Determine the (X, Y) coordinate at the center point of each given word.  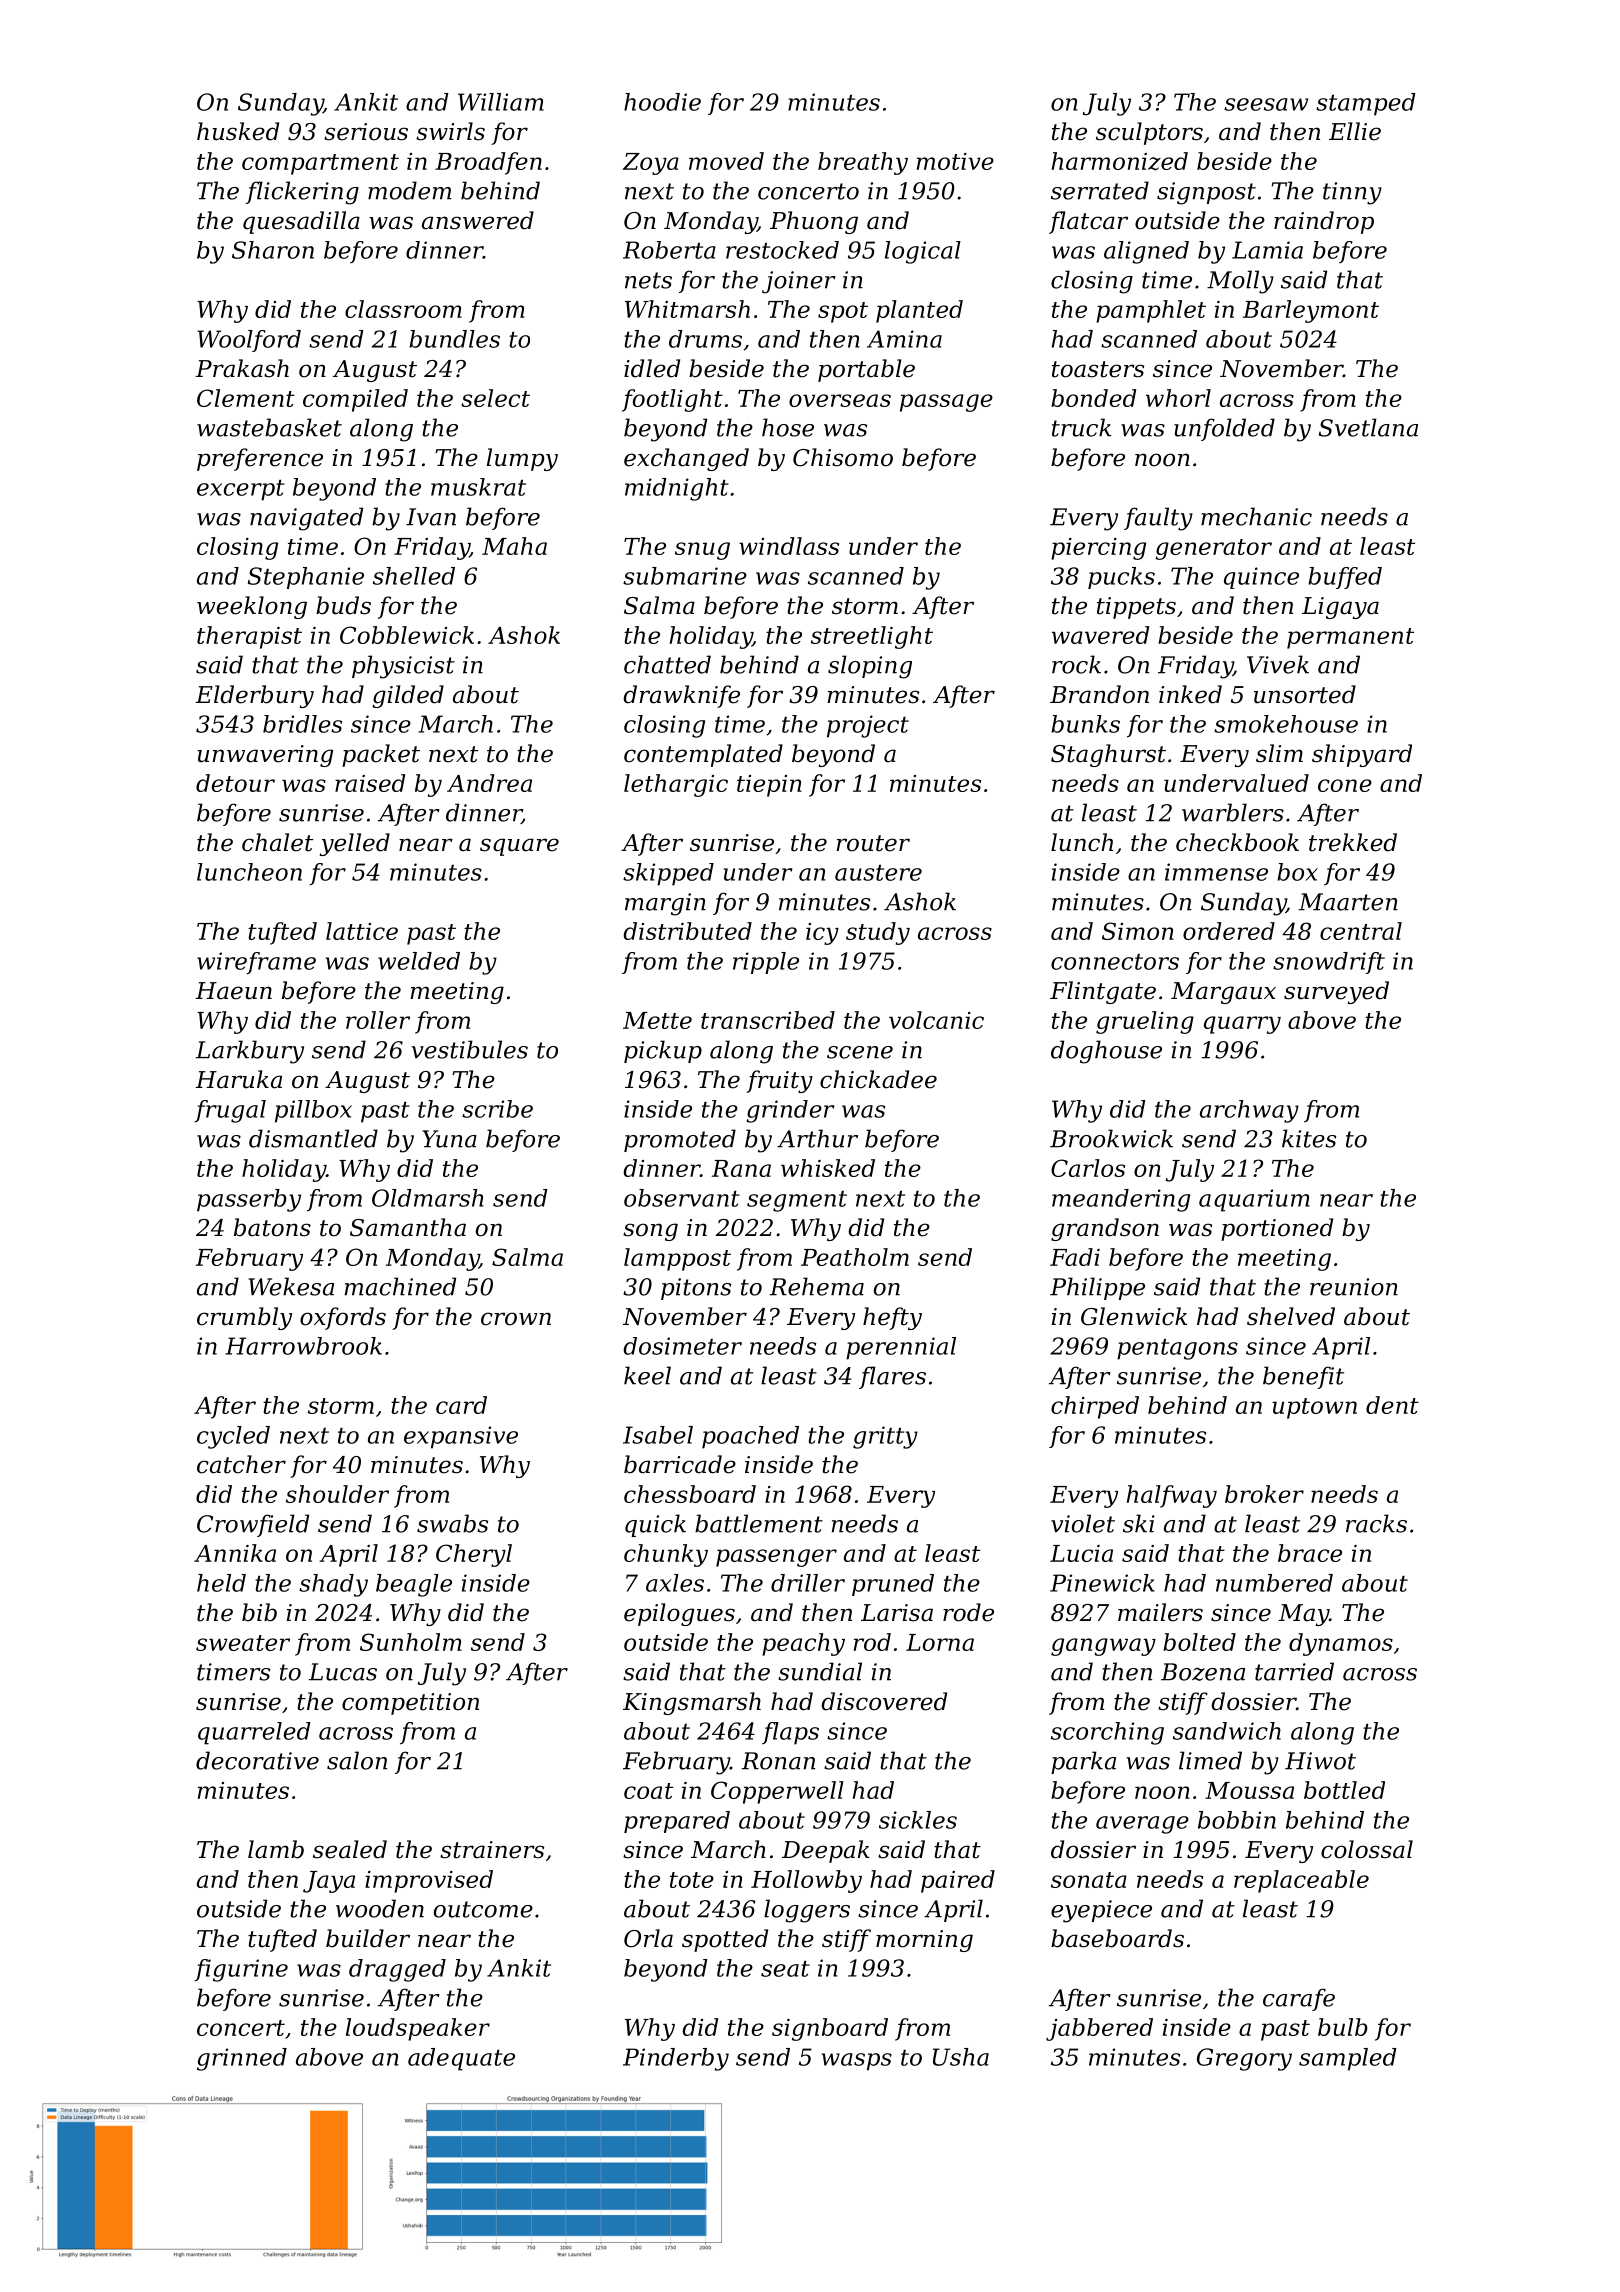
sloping (870, 667)
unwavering (265, 756)
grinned (242, 2059)
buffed (1345, 578)
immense (1216, 872)
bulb (1343, 2027)
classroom (403, 309)
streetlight (872, 637)
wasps (856, 2062)
